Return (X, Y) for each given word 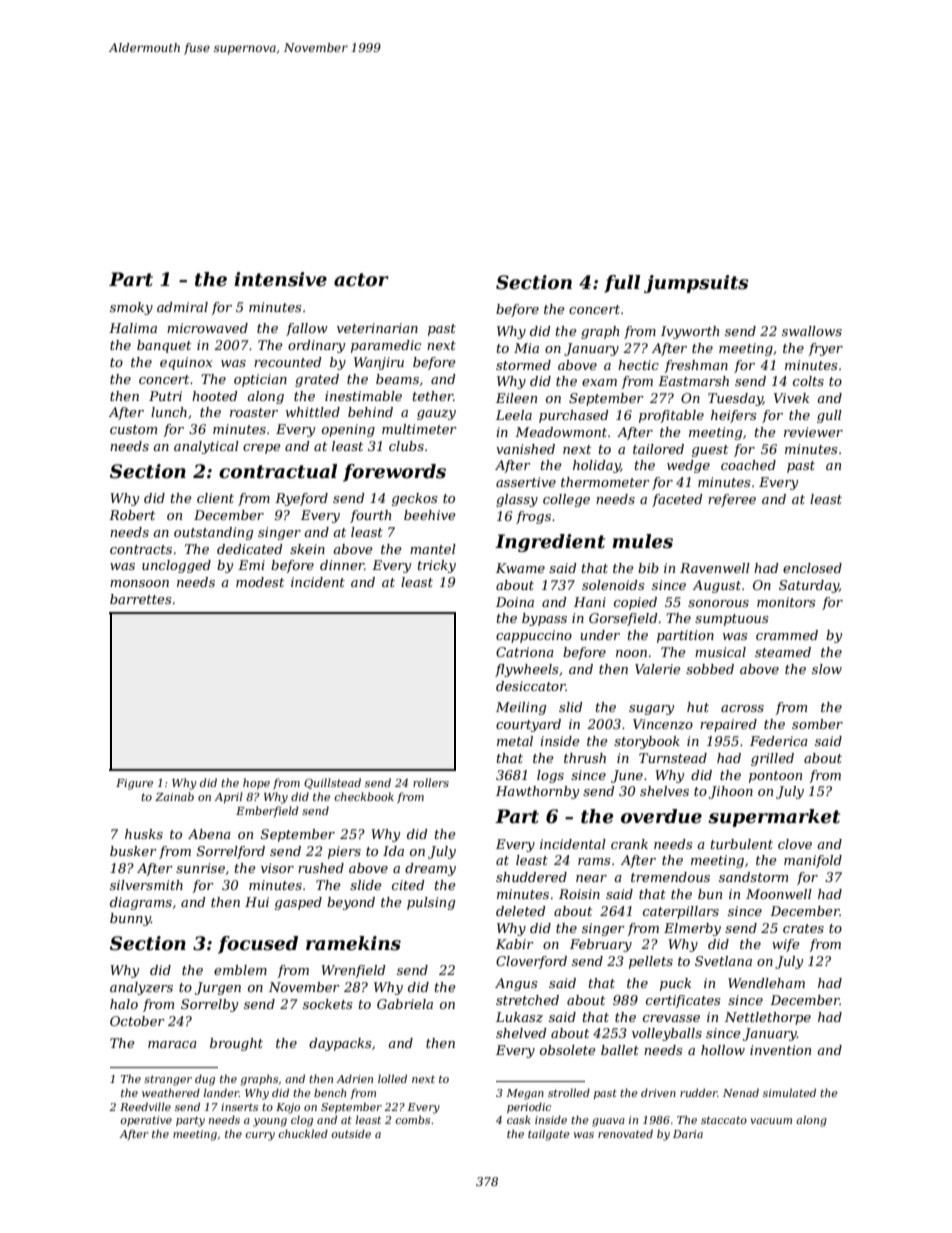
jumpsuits (696, 284)
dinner (342, 565)
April (228, 797)
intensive (280, 279)
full (622, 284)
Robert (132, 515)
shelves (664, 791)
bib (648, 568)
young (270, 1122)
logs (550, 776)
